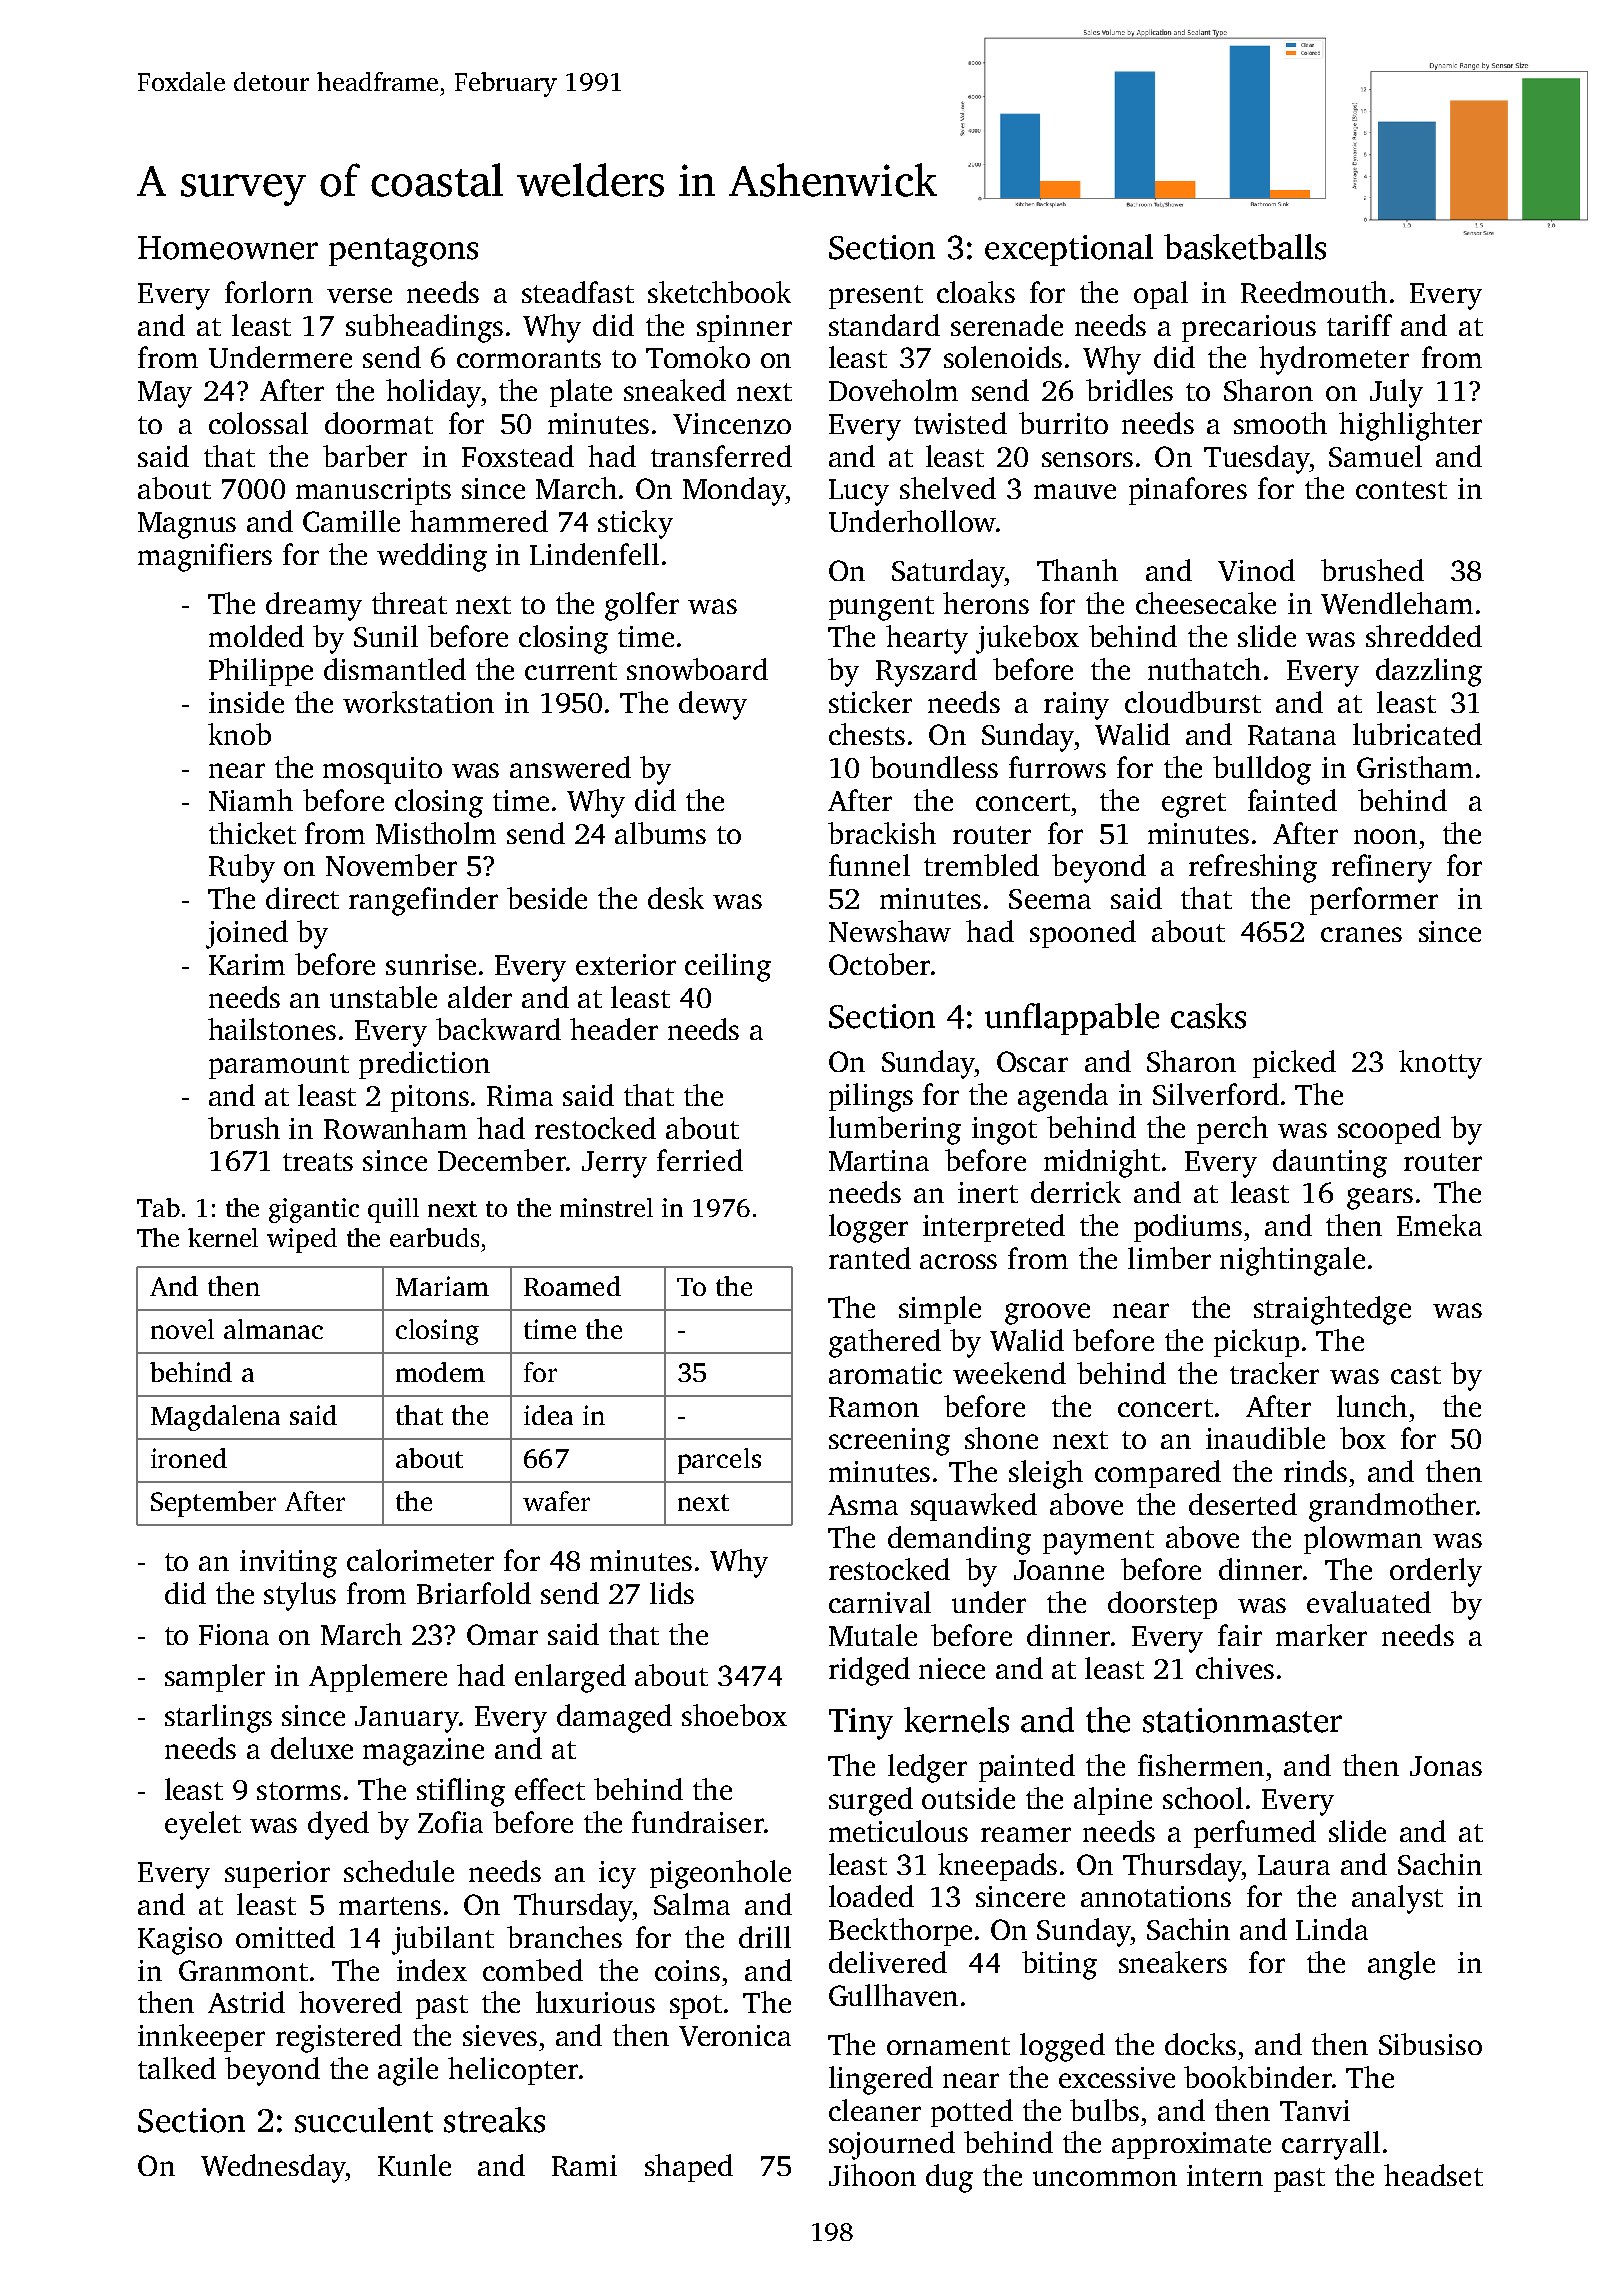  Describe the element at coordinates (948, 488) in the page. I see `shelved` at that location.
